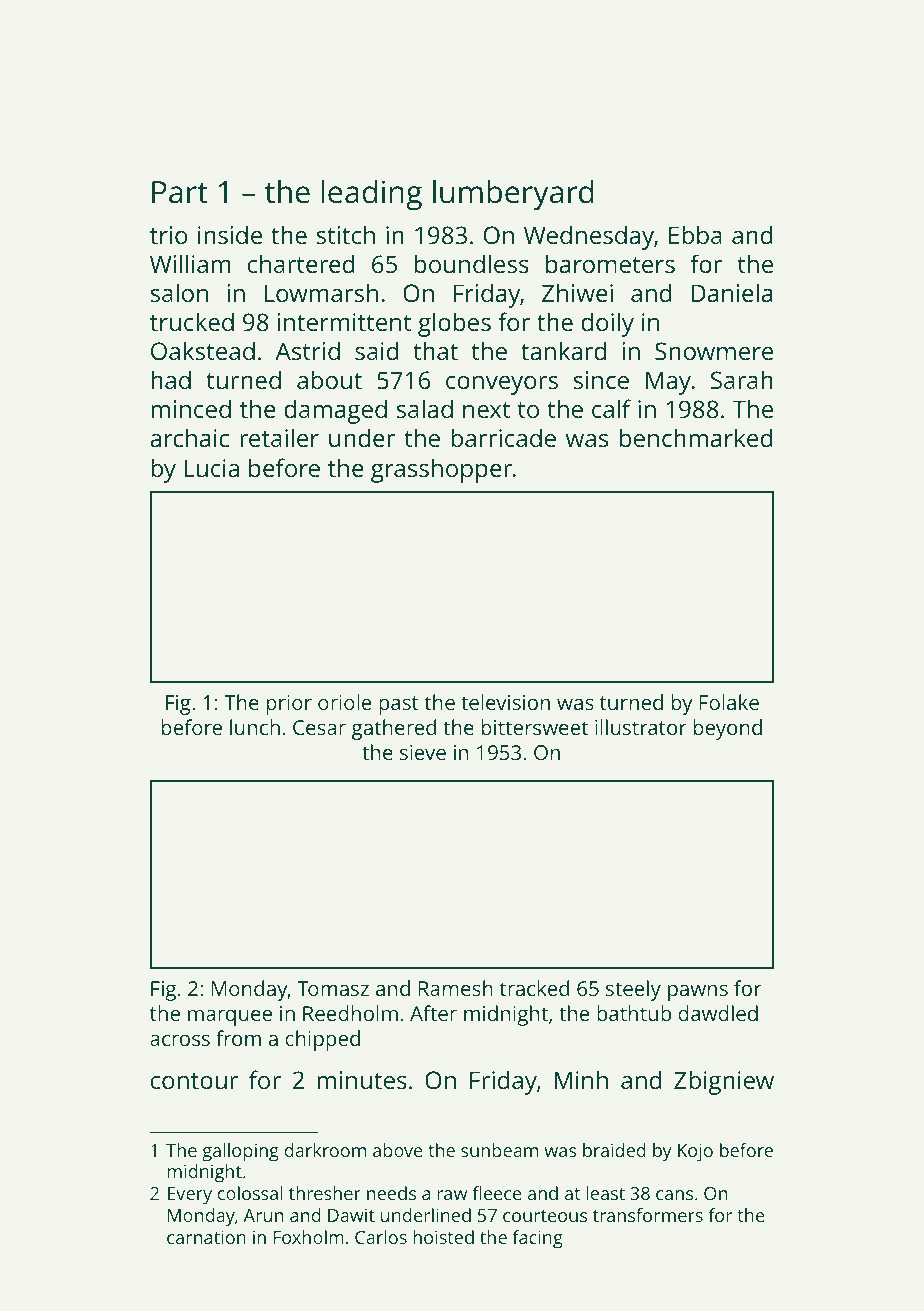 This screenshot has width=924, height=1311. What do you see at coordinates (742, 379) in the screenshot?
I see `Sarah` at bounding box center [742, 379].
